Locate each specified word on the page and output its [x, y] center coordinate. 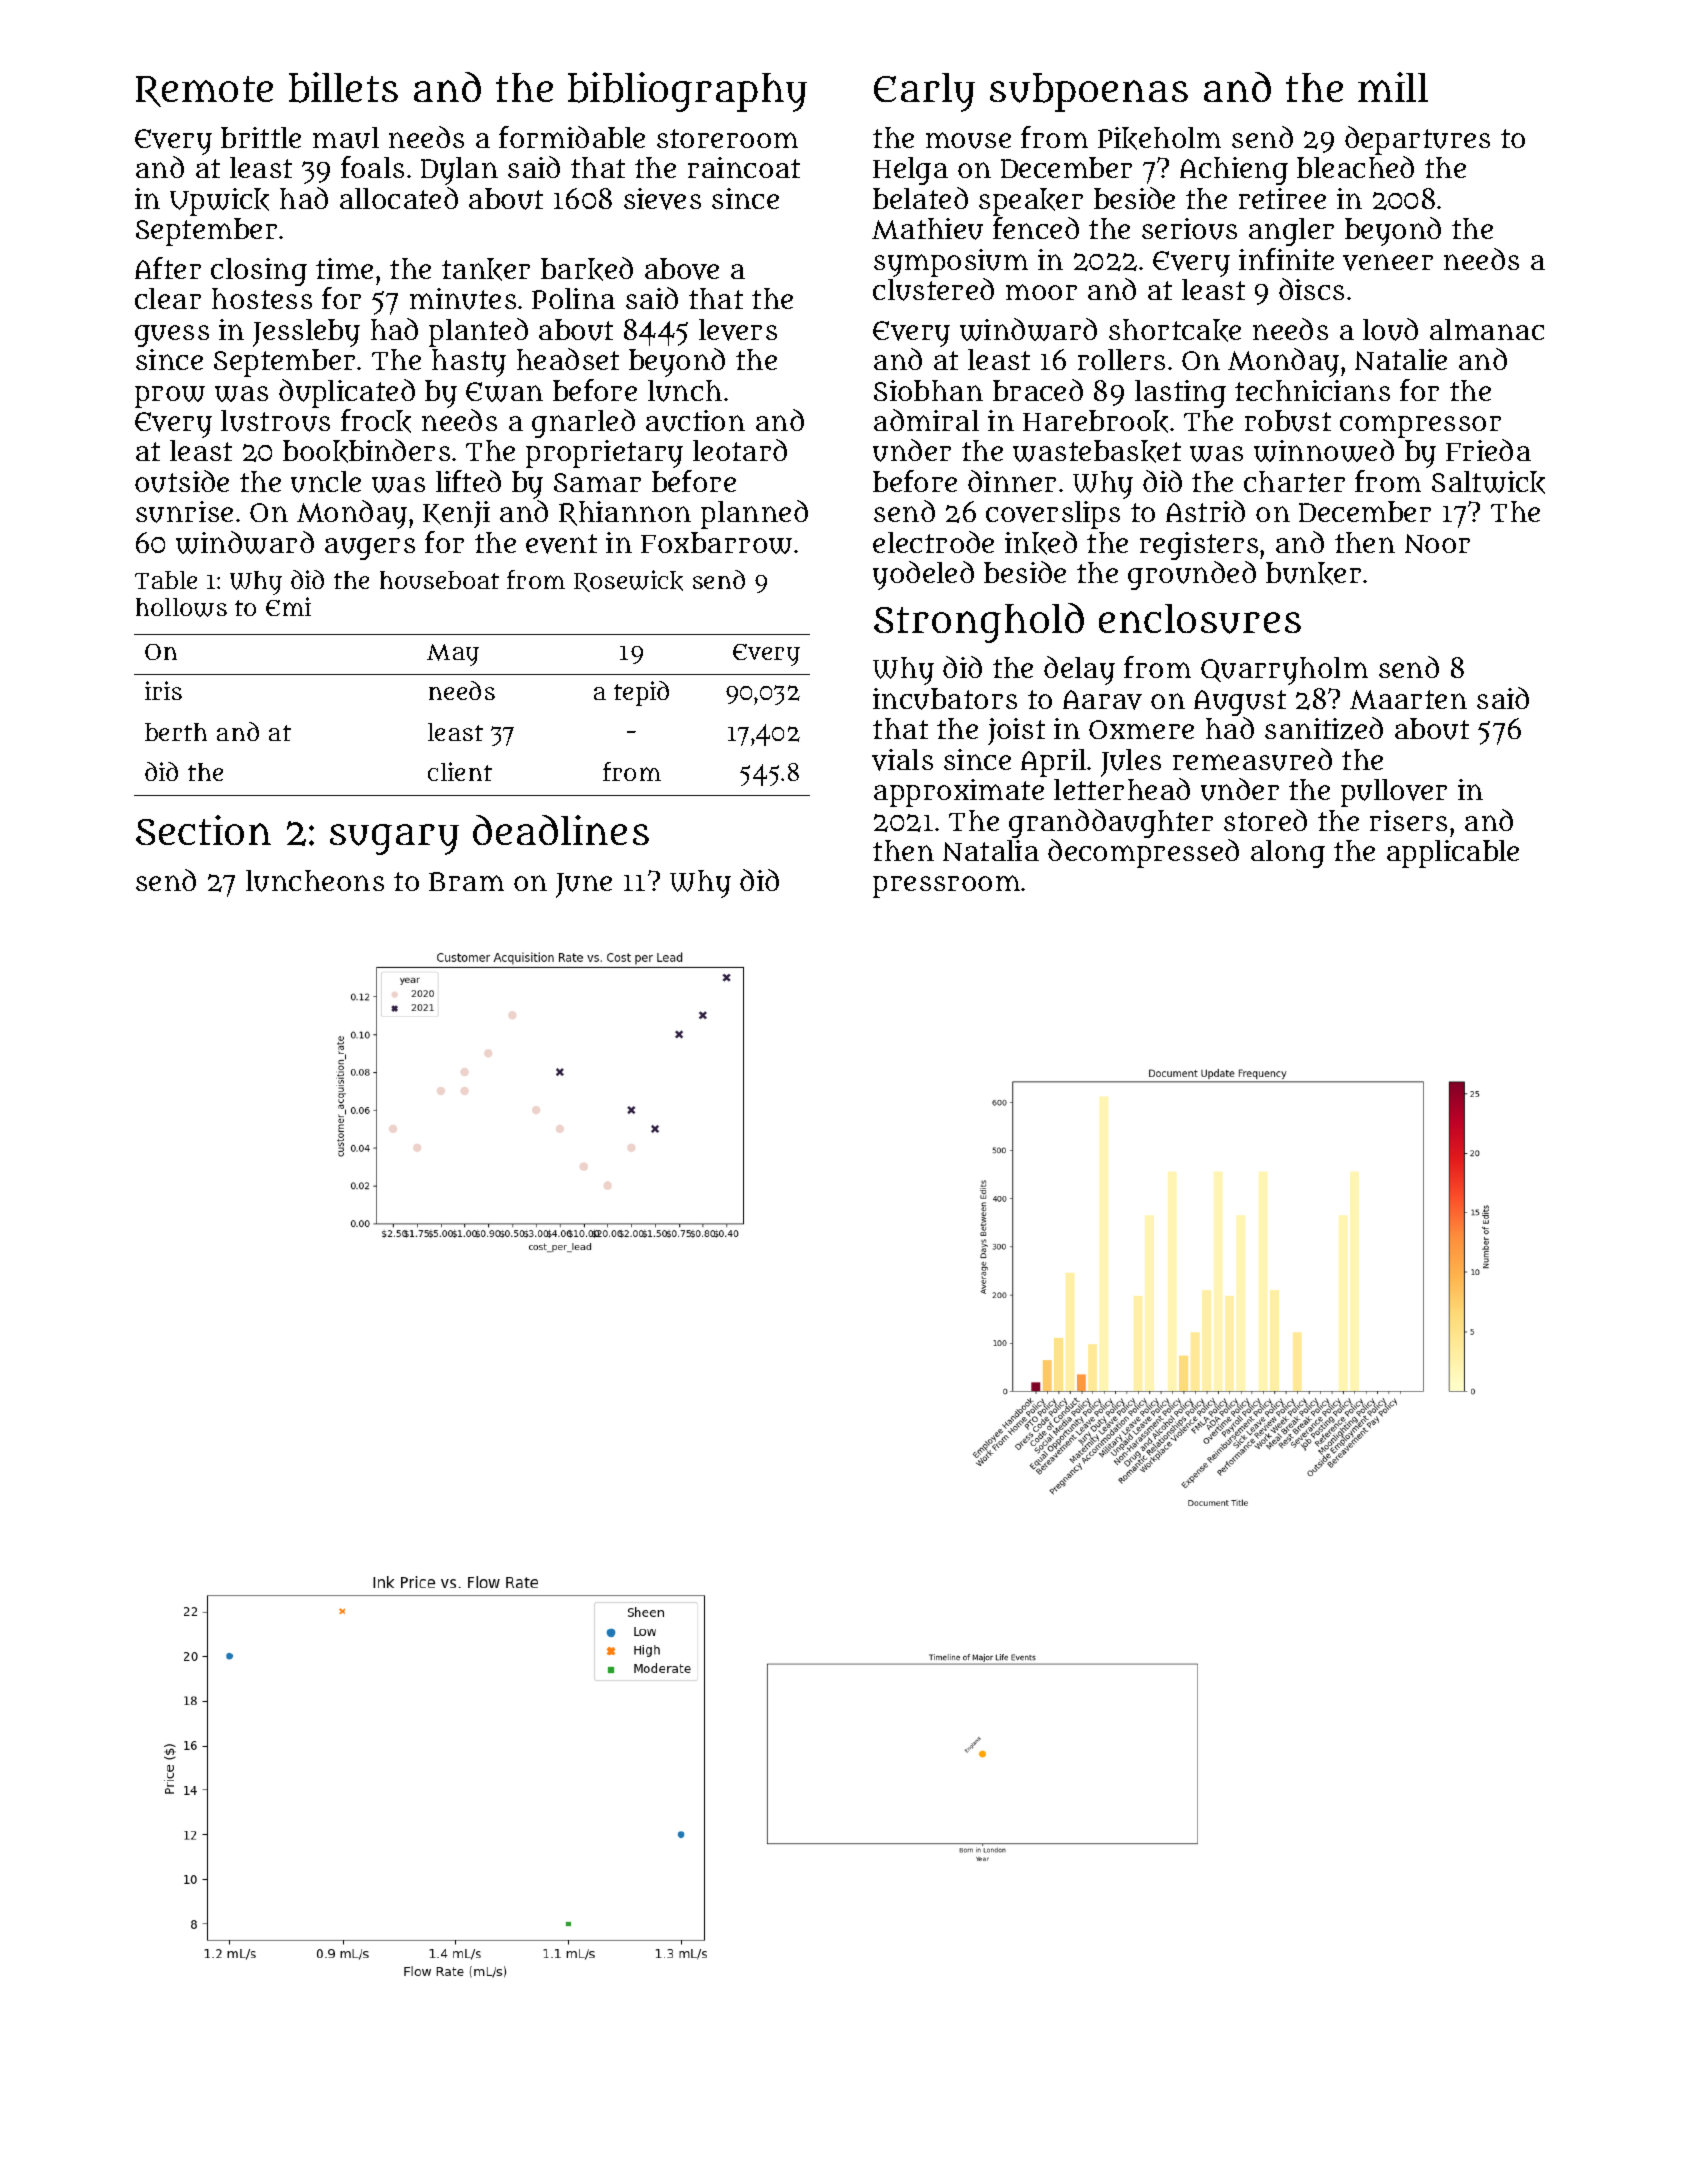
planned [754, 514]
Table [166, 580]
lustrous [275, 421]
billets [343, 87]
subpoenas [1089, 92]
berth [176, 732]
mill [1393, 87]
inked [1041, 543]
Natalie [1401, 359]
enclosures [1200, 619]
